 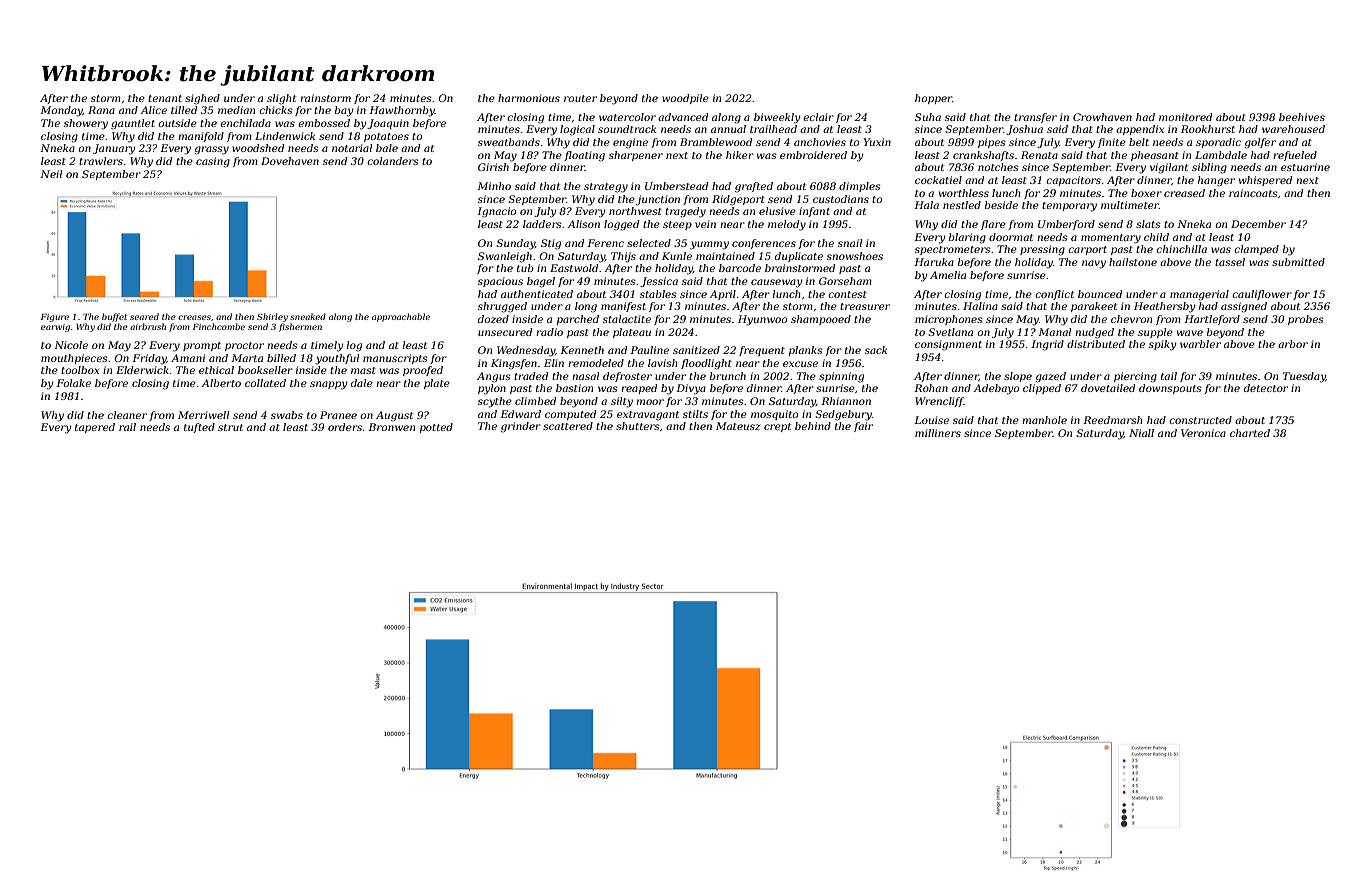 What do you see at coordinates (1250, 433) in the page?
I see `charted` at bounding box center [1250, 433].
